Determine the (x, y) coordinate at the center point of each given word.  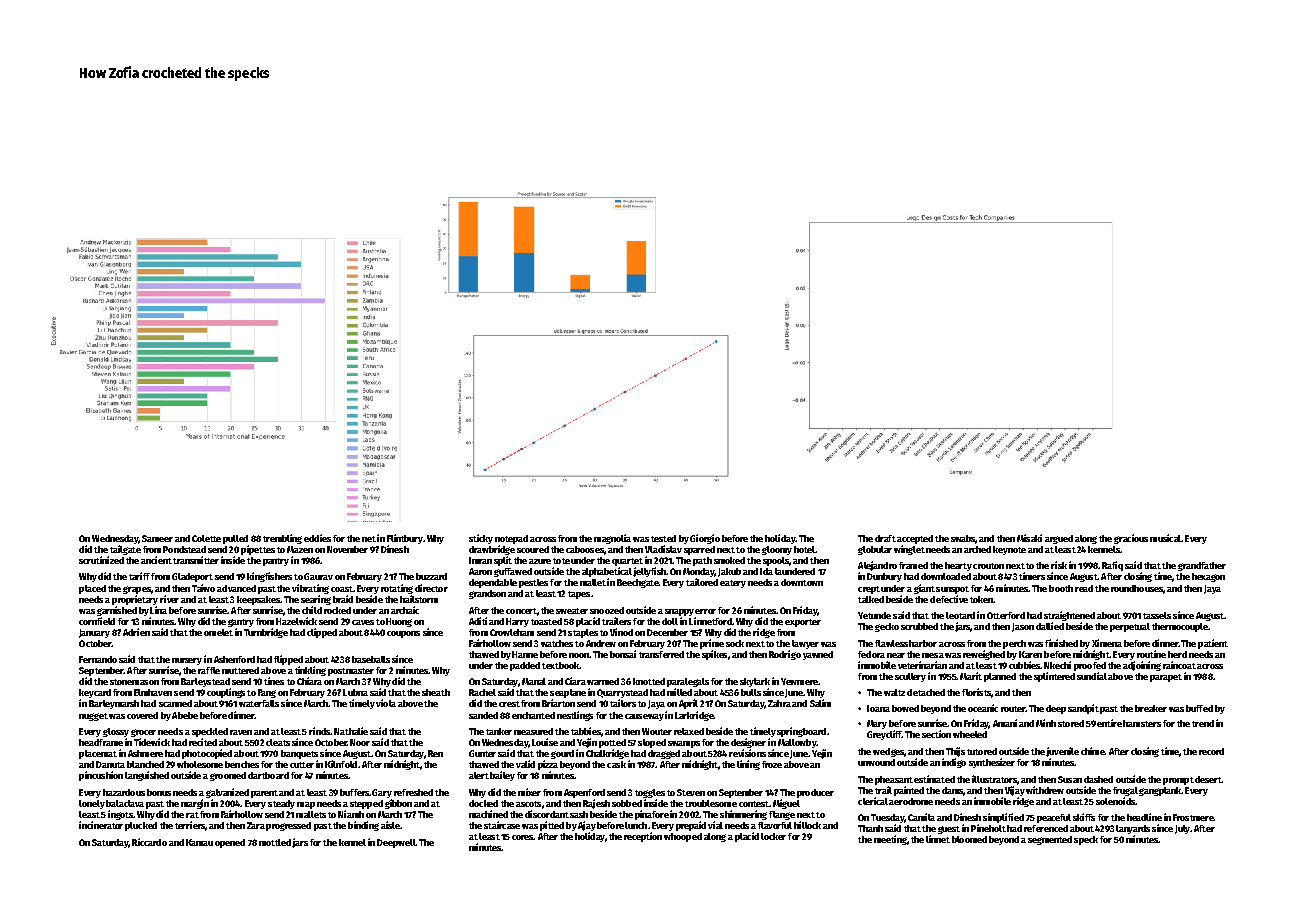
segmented (1050, 840)
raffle (209, 670)
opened (230, 843)
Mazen (300, 549)
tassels (1157, 615)
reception (643, 837)
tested (663, 538)
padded (525, 666)
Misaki (1029, 538)
